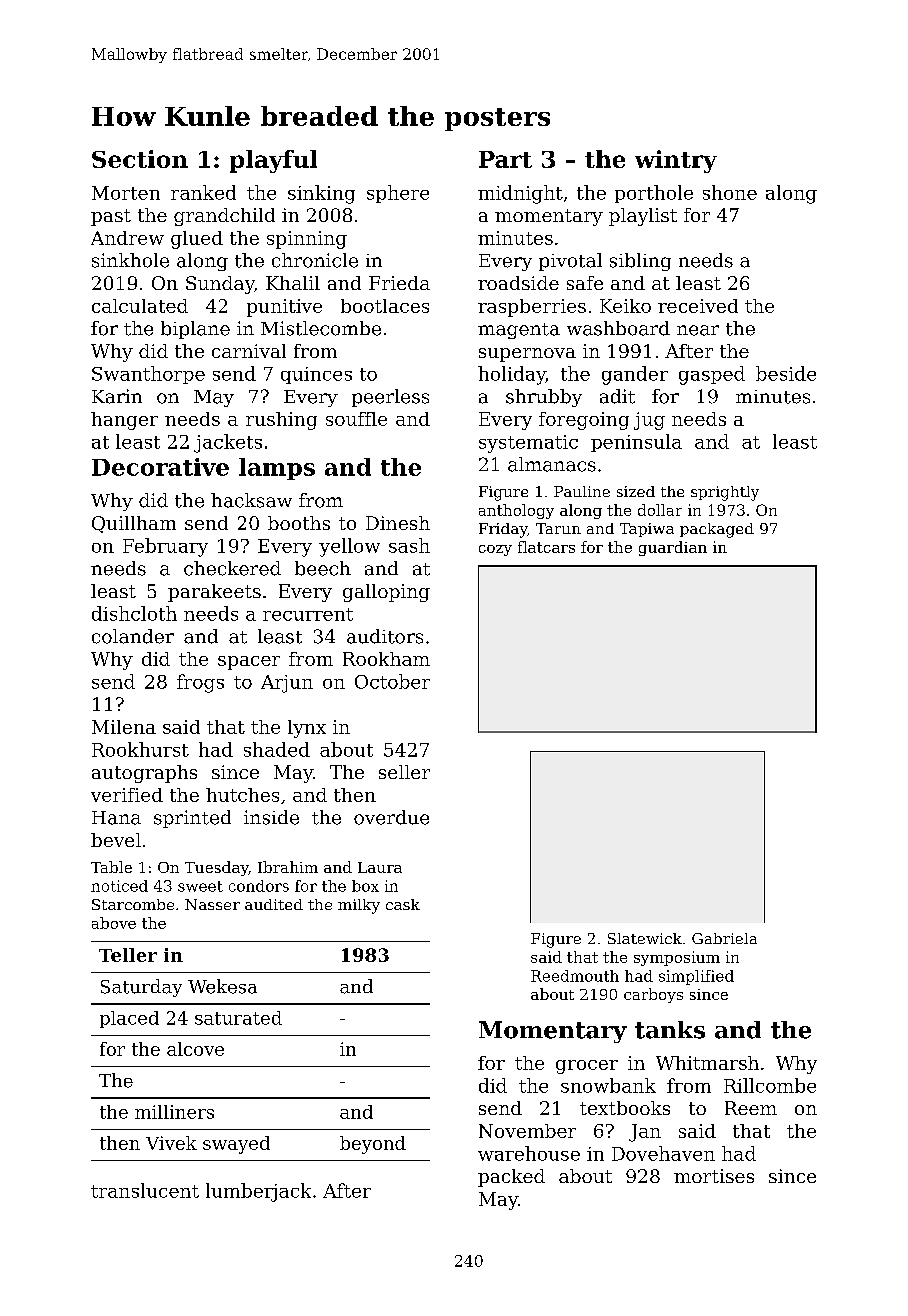 Image resolution: width=908 pixels, height=1316 pixels. Describe the element at coordinates (676, 161) in the document. I see `wintry` at that location.
